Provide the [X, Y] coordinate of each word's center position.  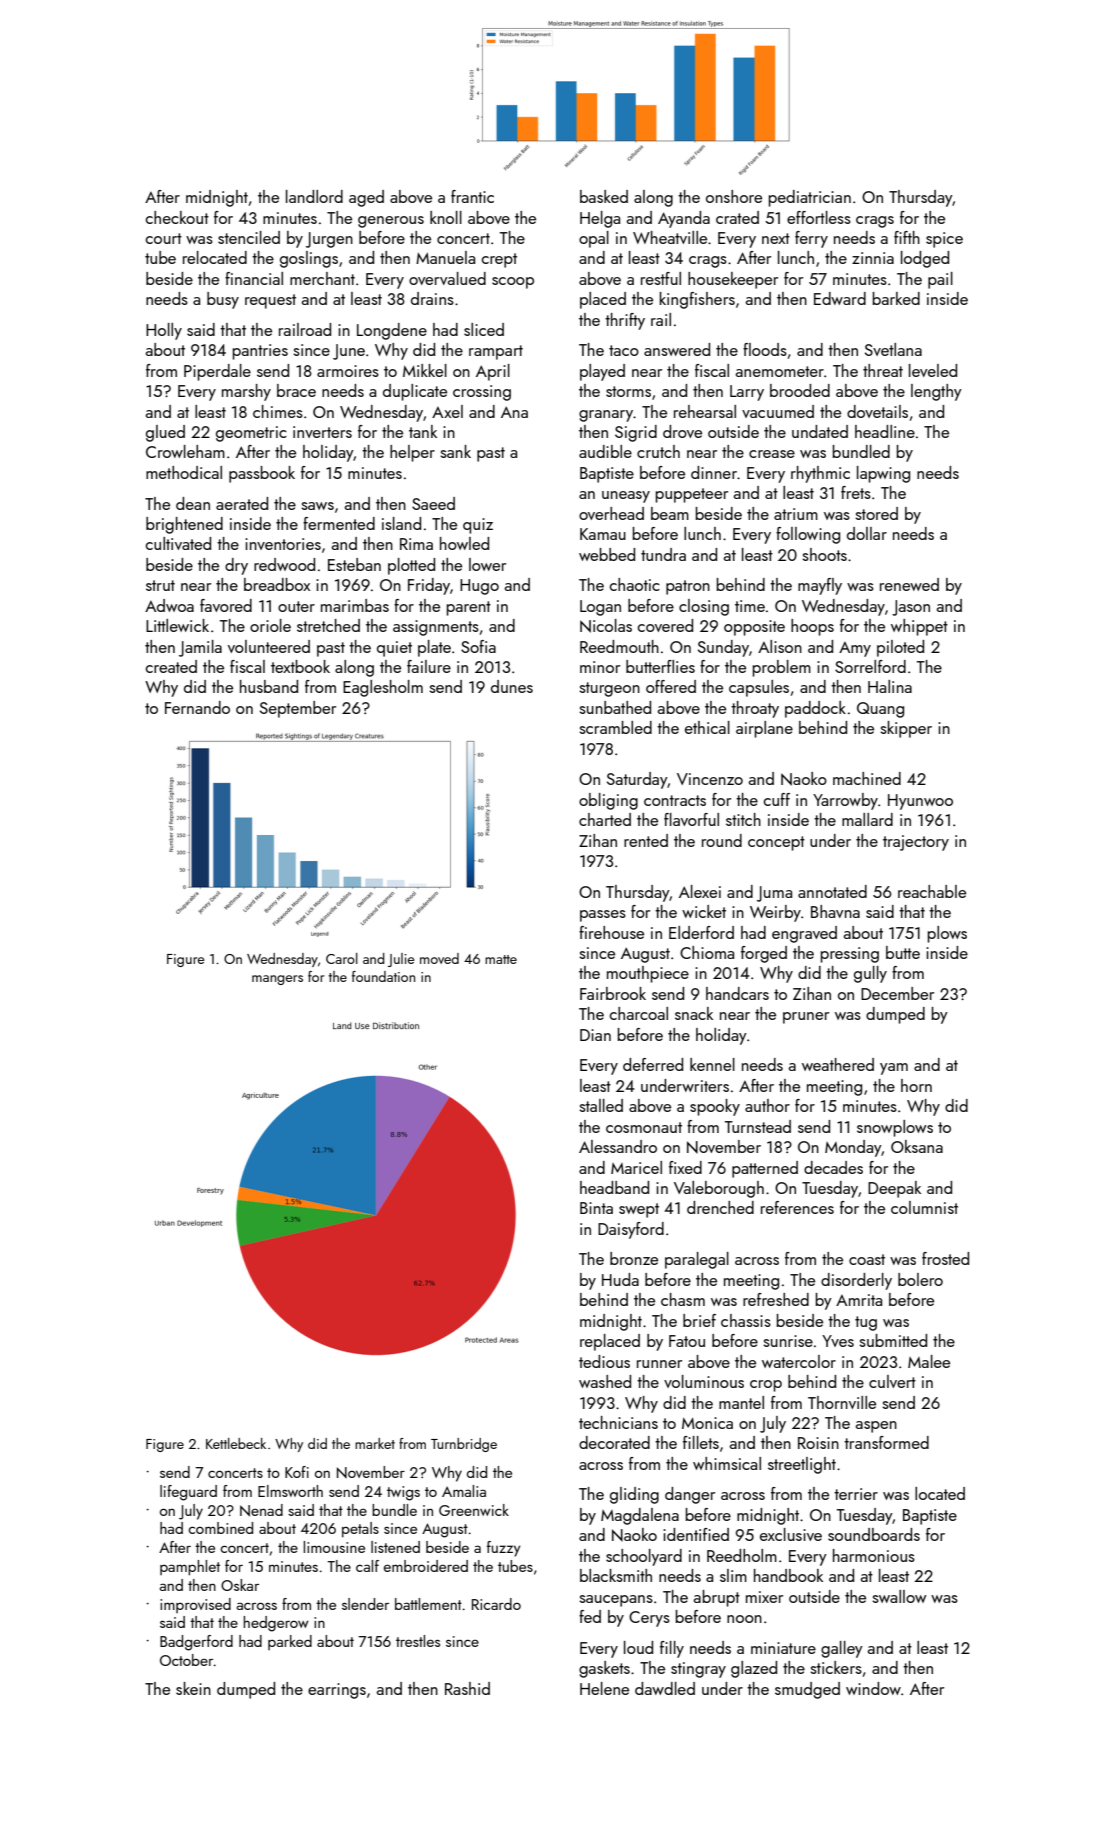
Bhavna [835, 911]
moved [439, 958]
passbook [262, 474]
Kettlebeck [236, 1443]
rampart [496, 352]
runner [659, 1364]
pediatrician [810, 198]
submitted [893, 1340]
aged [366, 198]
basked [604, 196]
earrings [337, 1691]
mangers [277, 980]
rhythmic [820, 474]
